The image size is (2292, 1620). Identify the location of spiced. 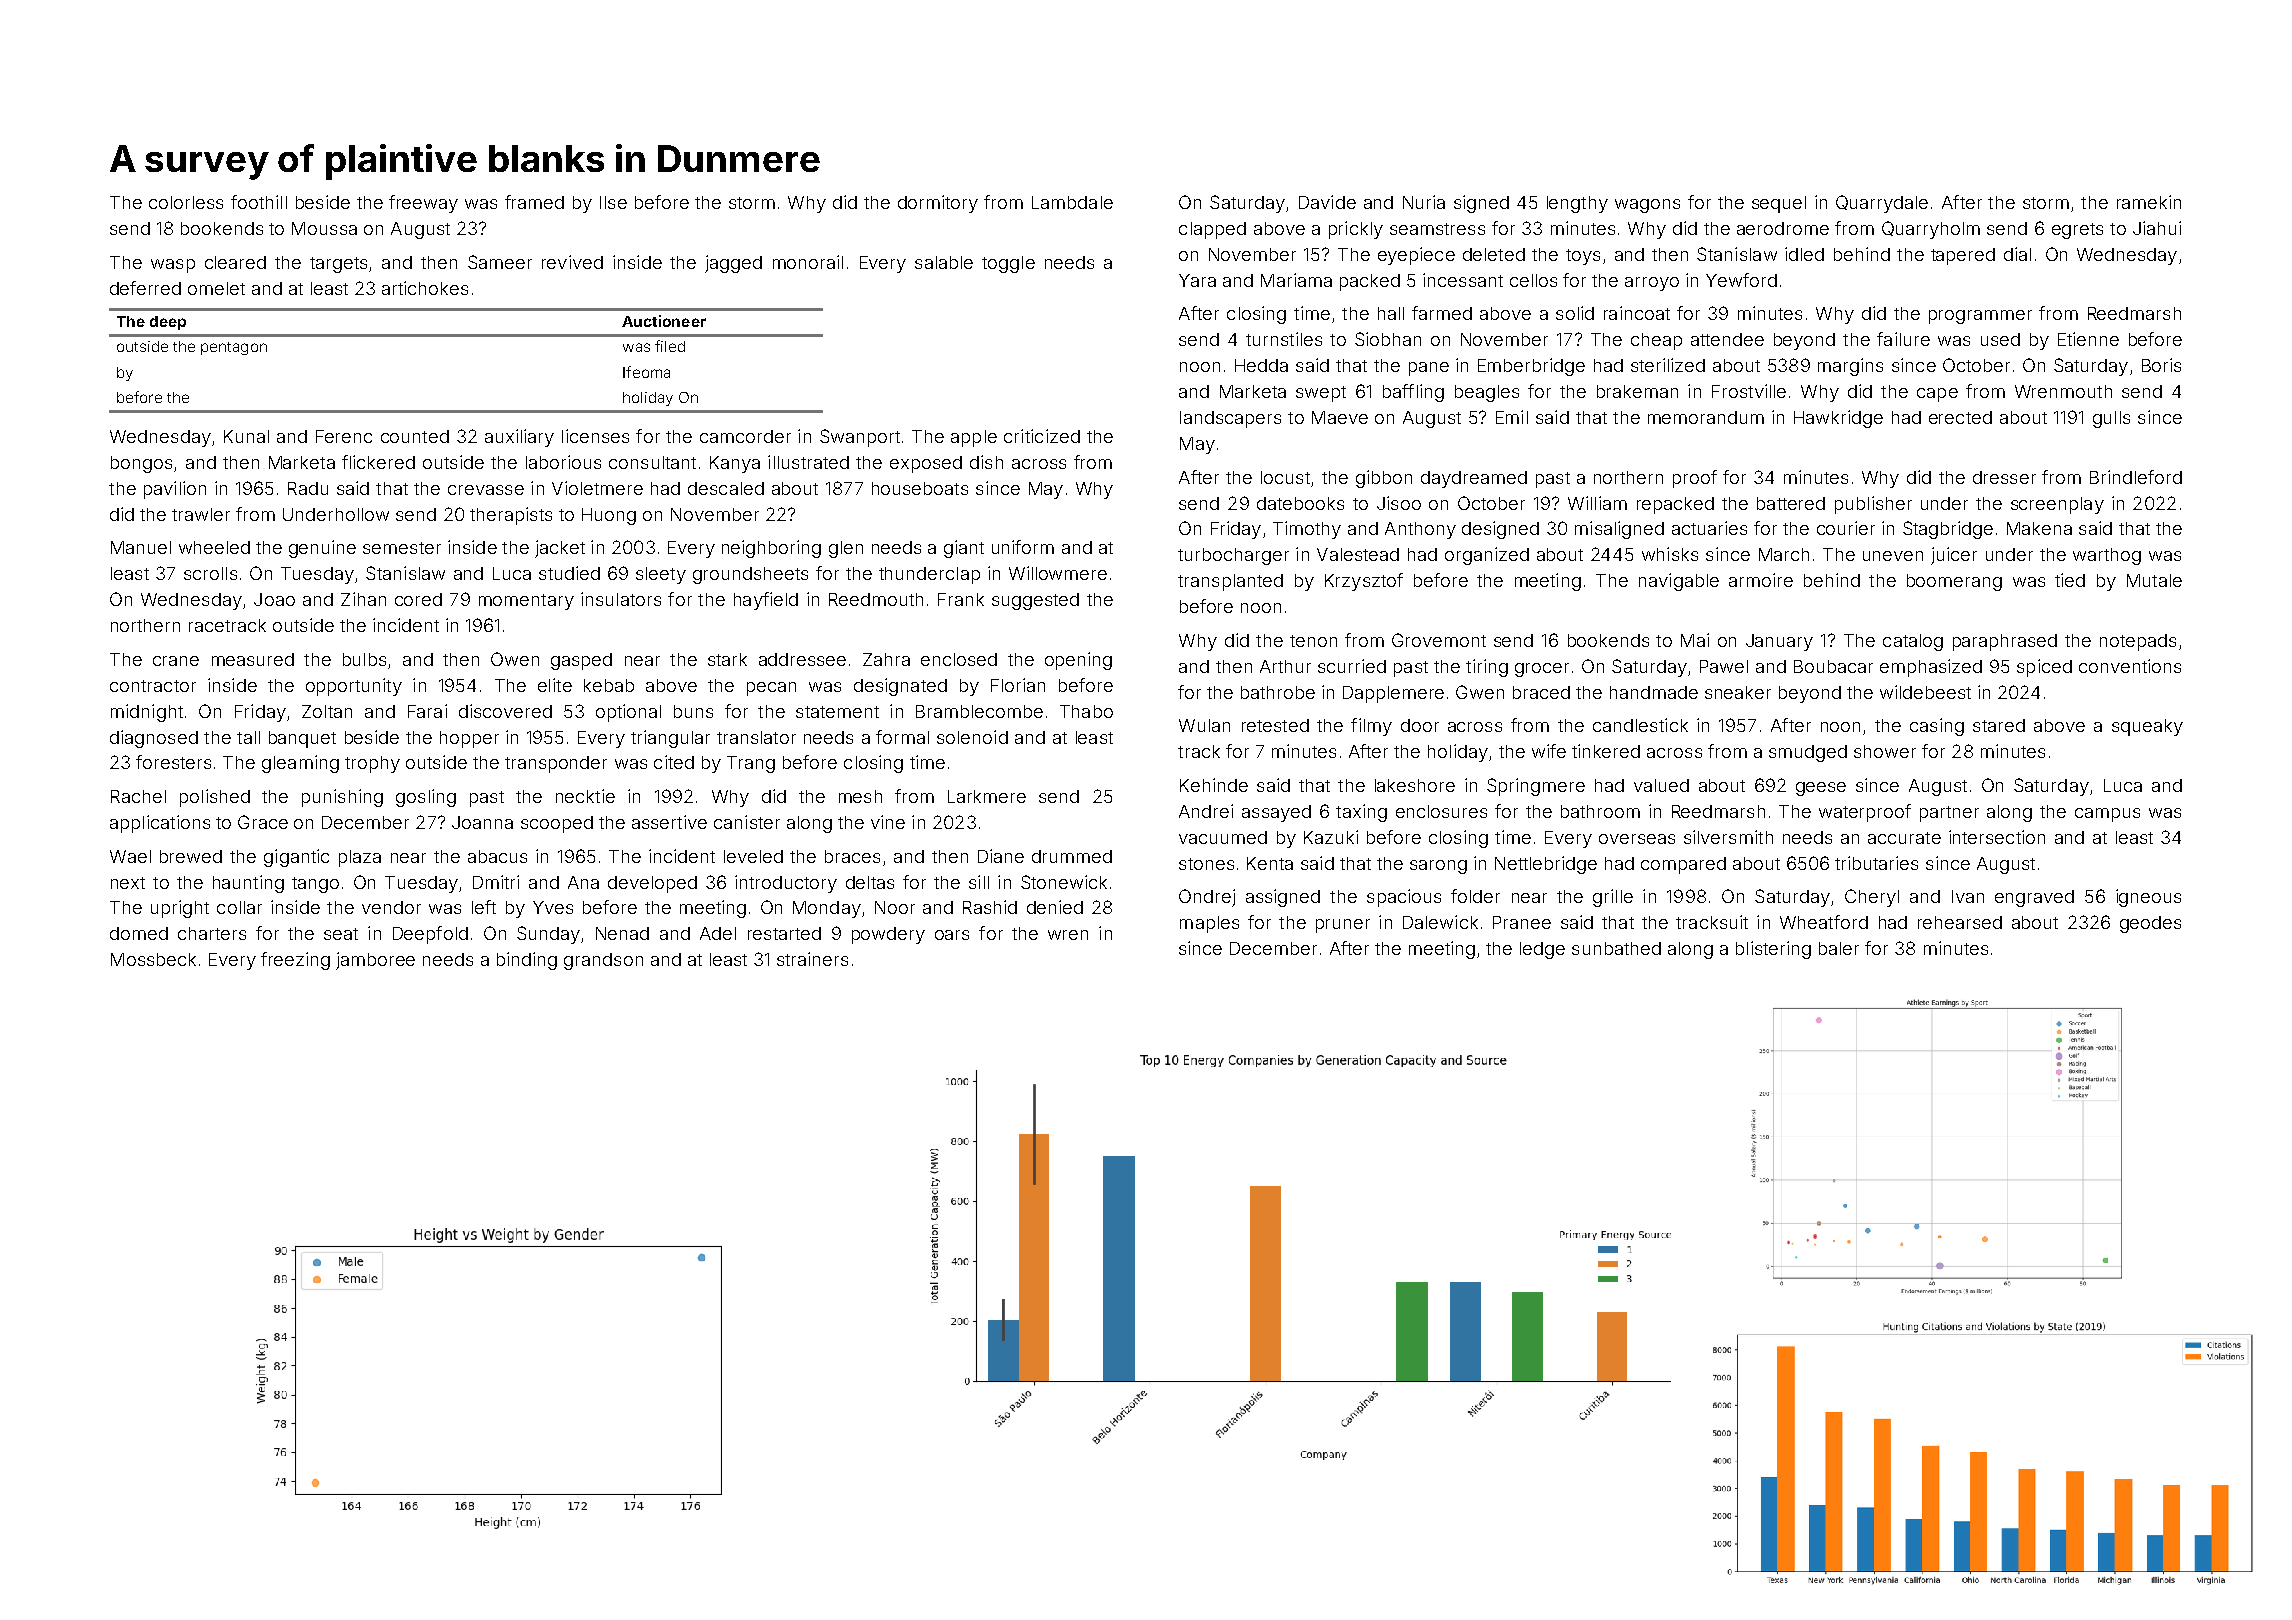
(2044, 668).
